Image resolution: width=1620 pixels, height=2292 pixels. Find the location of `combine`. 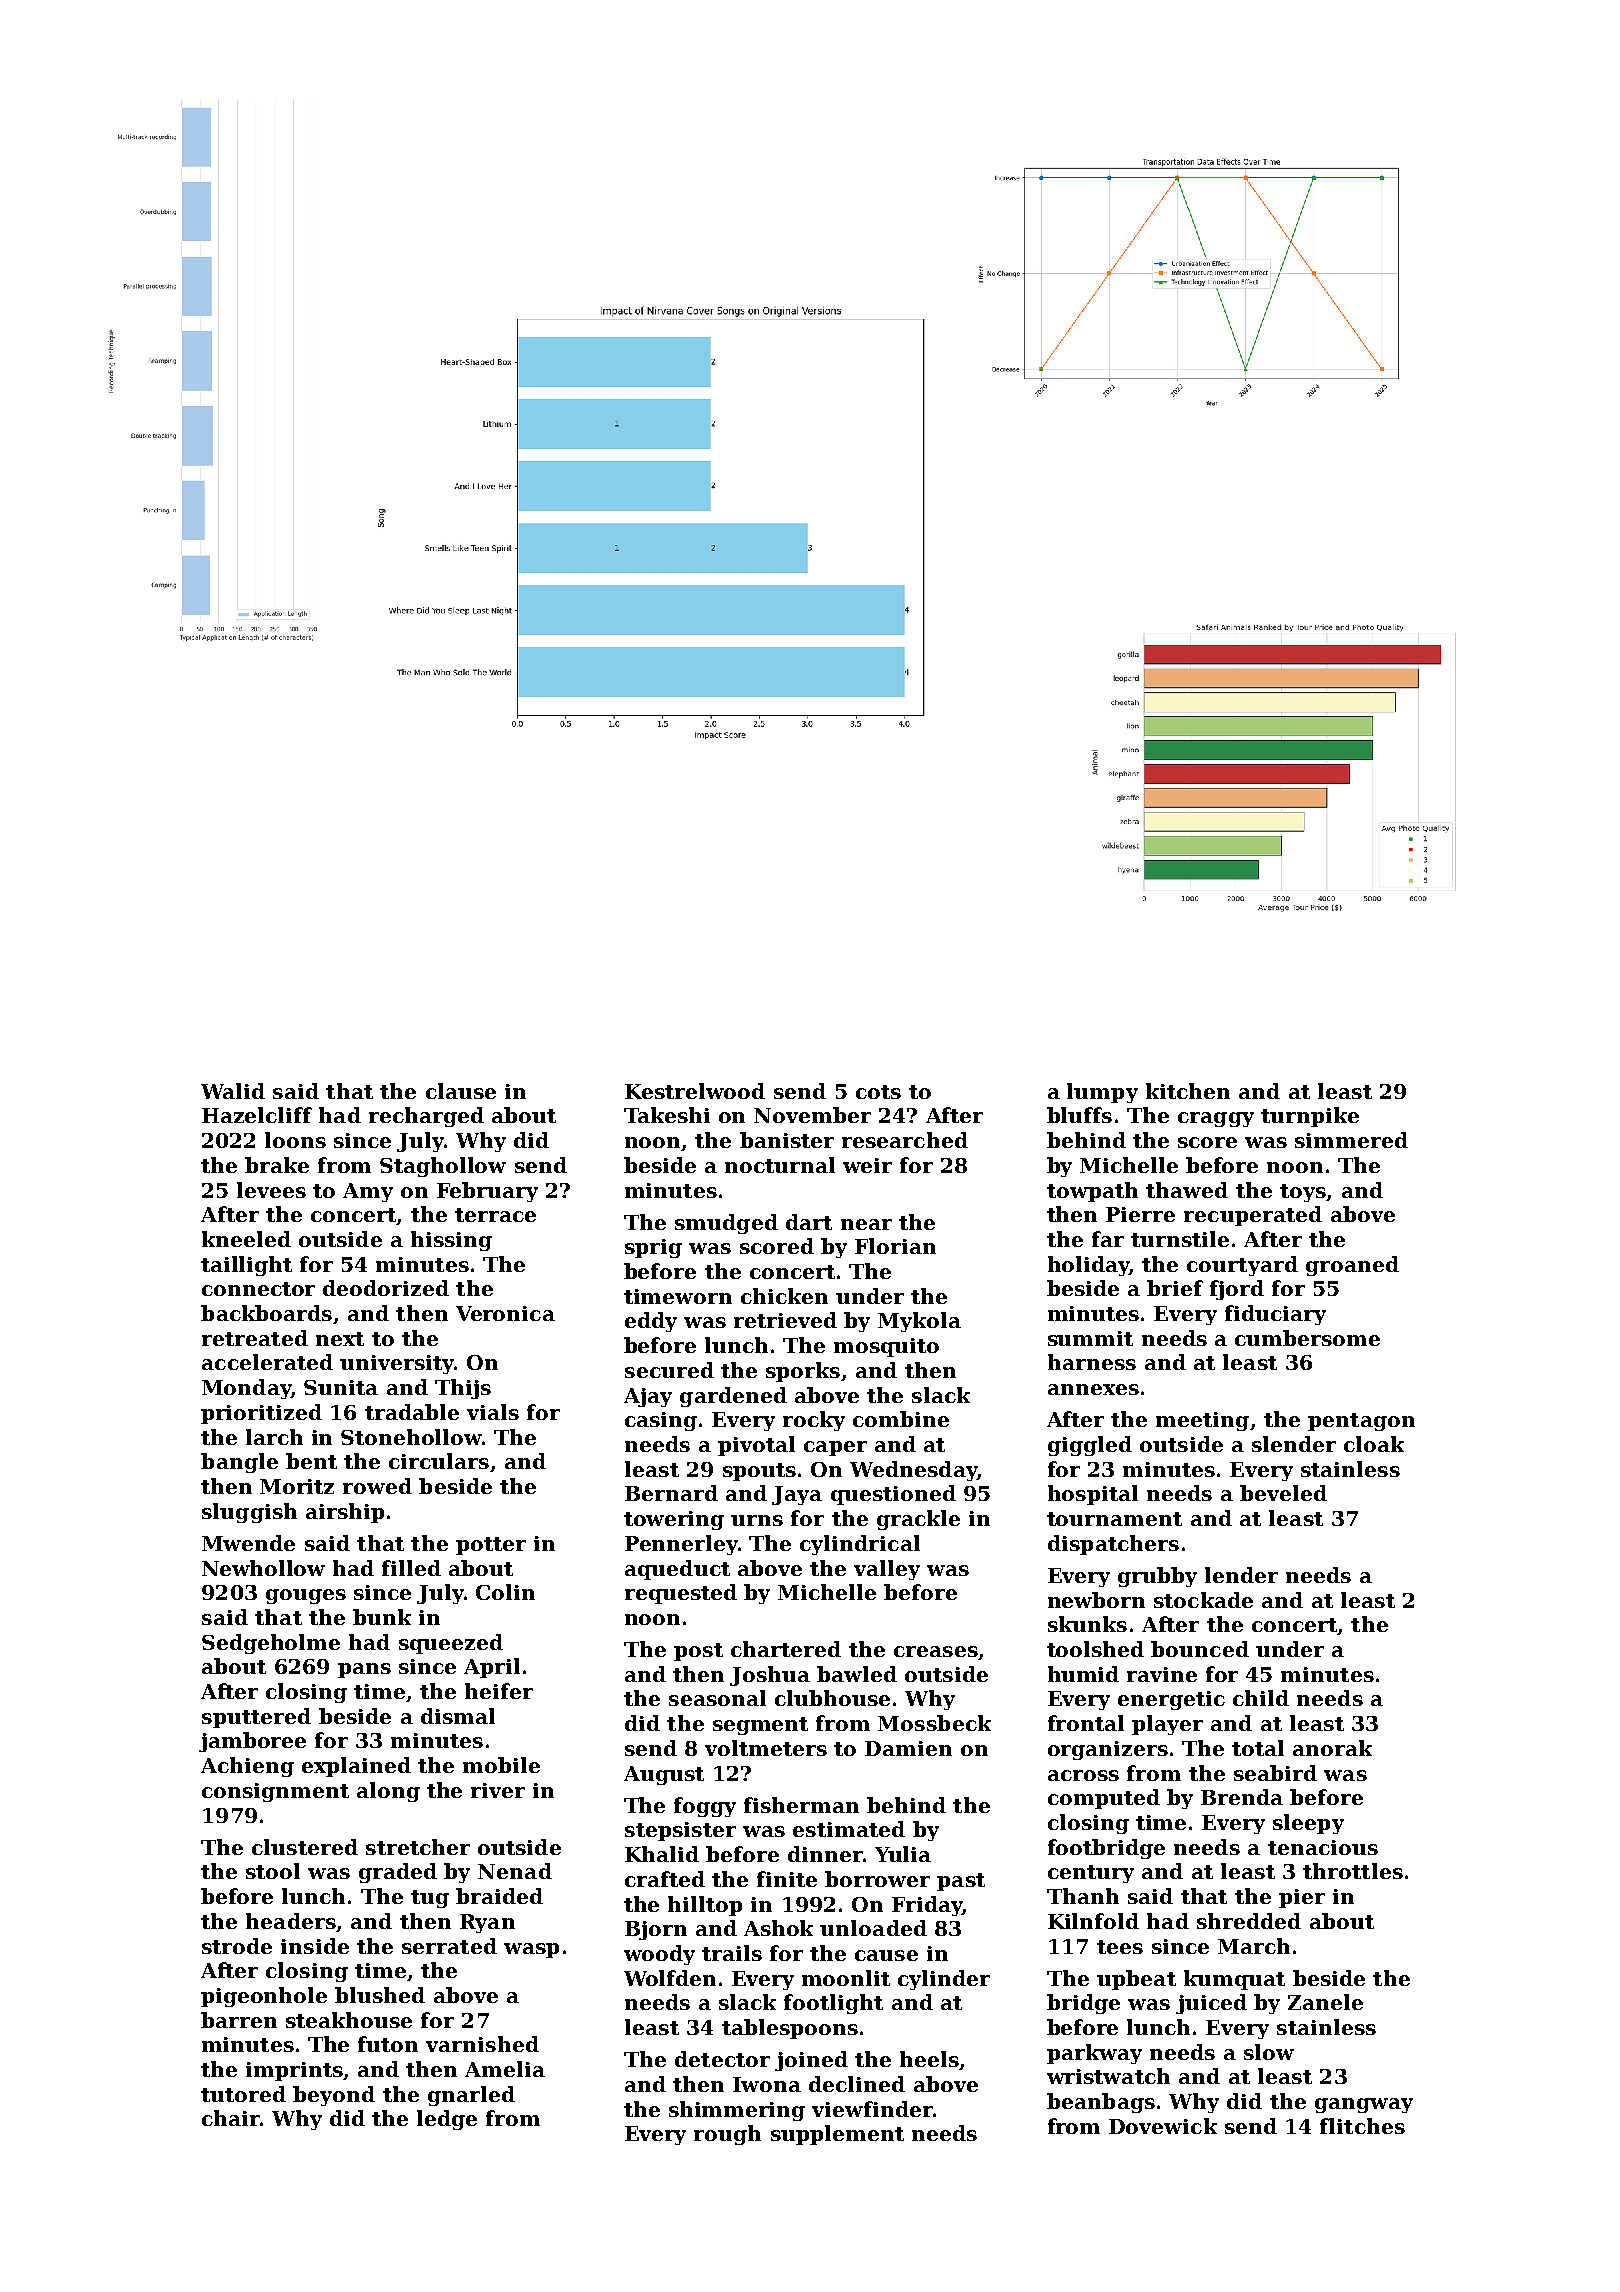

combine is located at coordinates (901, 1419).
